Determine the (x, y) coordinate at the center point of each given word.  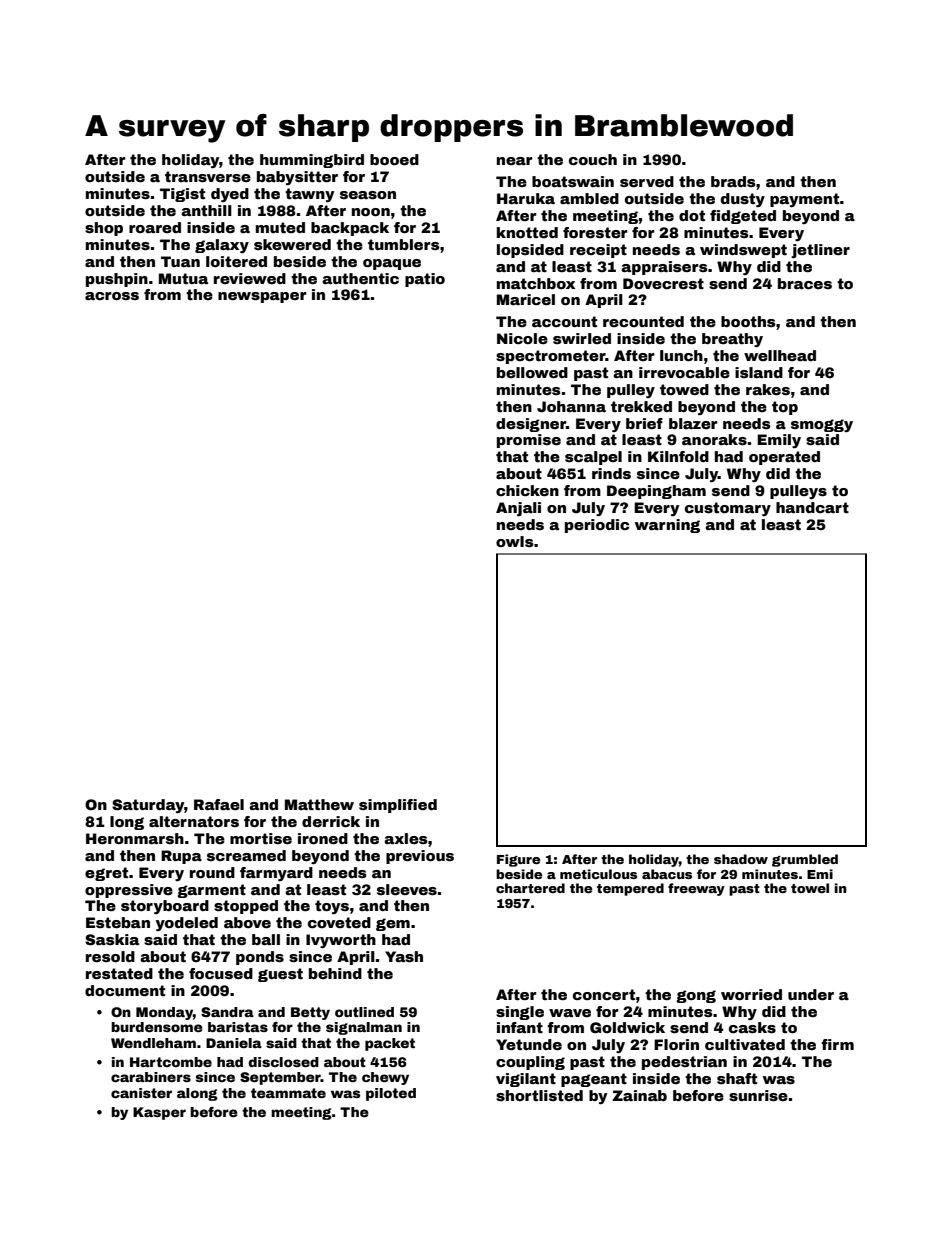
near (515, 161)
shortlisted (539, 1095)
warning (667, 526)
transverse (208, 176)
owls (515, 541)
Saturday (148, 806)
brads (733, 181)
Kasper (159, 1113)
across (112, 296)
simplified (398, 806)
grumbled (805, 860)
